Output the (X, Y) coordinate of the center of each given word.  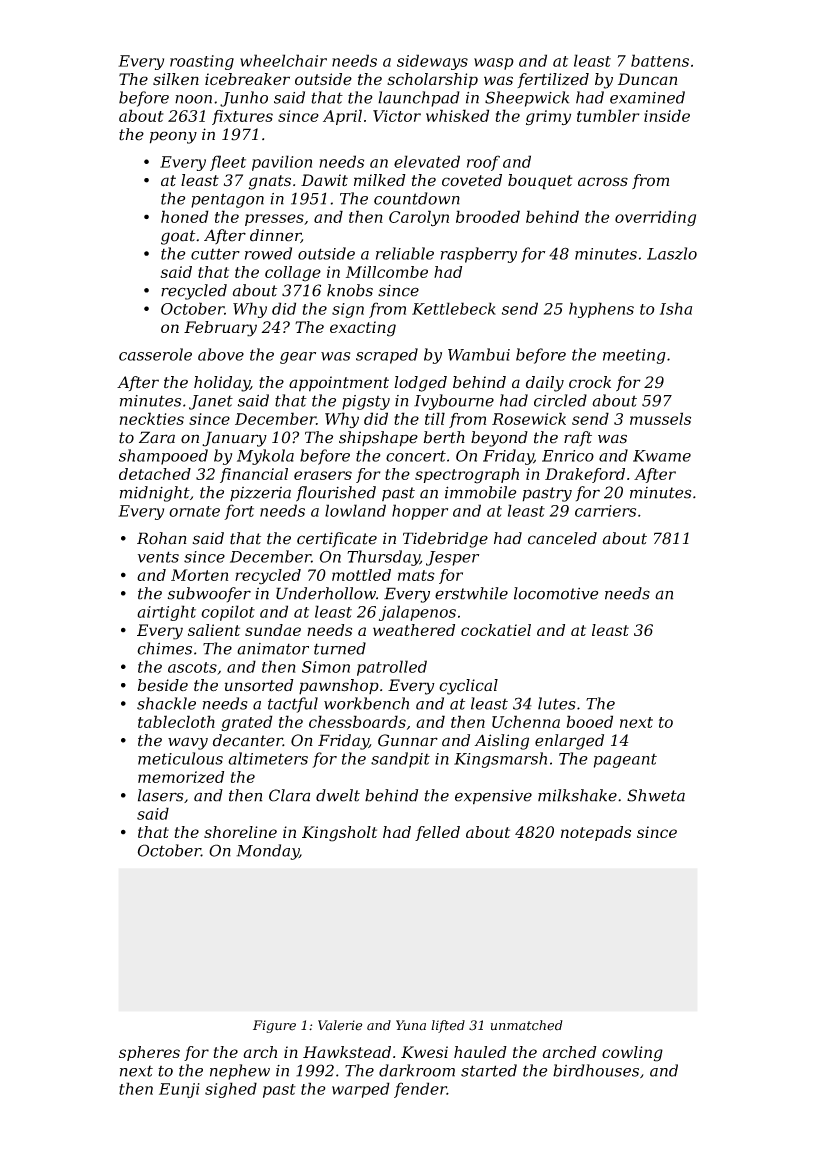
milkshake (577, 795)
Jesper (452, 558)
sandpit (400, 760)
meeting (634, 356)
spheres (149, 1053)
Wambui (479, 354)
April (342, 117)
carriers (605, 511)
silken (176, 79)
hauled (480, 1052)
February (220, 329)
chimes (164, 648)
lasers (160, 795)
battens (660, 60)
